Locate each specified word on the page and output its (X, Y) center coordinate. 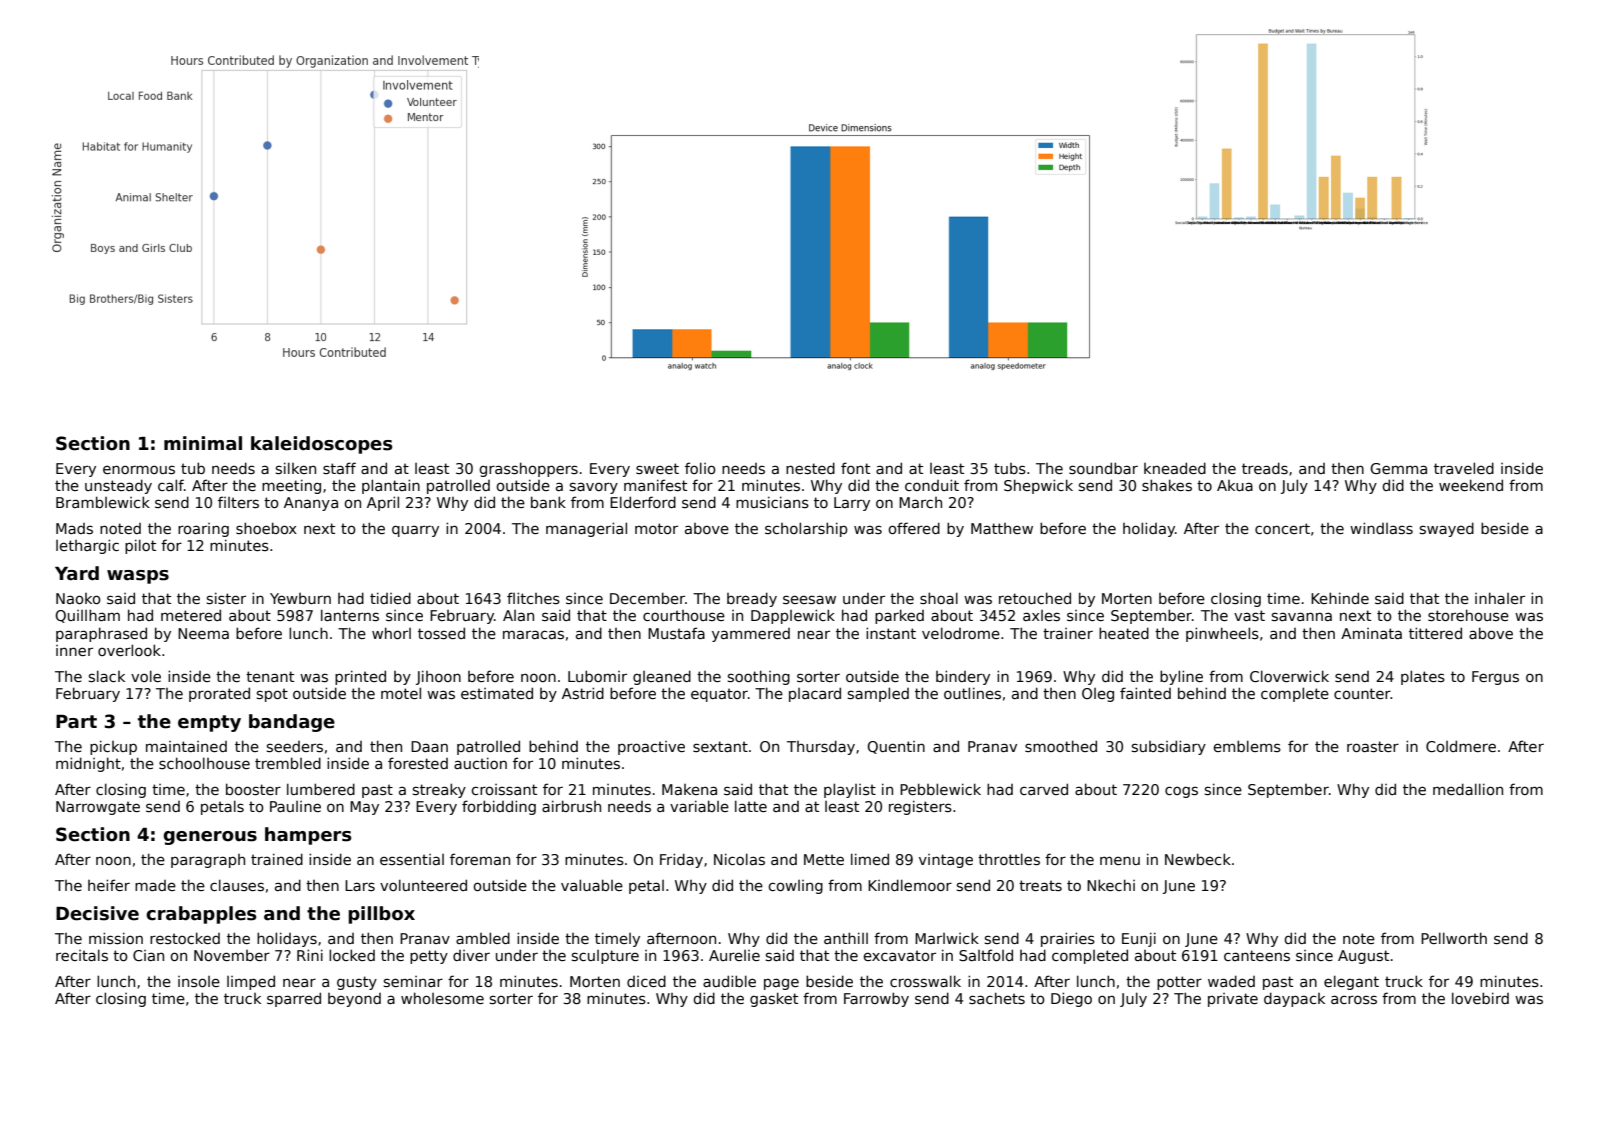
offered (914, 528)
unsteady (118, 486)
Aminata (1371, 633)
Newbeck (1198, 859)
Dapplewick (793, 616)
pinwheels (1222, 634)
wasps (138, 577)
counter (1362, 693)
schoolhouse (204, 763)
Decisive (97, 913)
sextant (720, 746)
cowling (795, 887)
